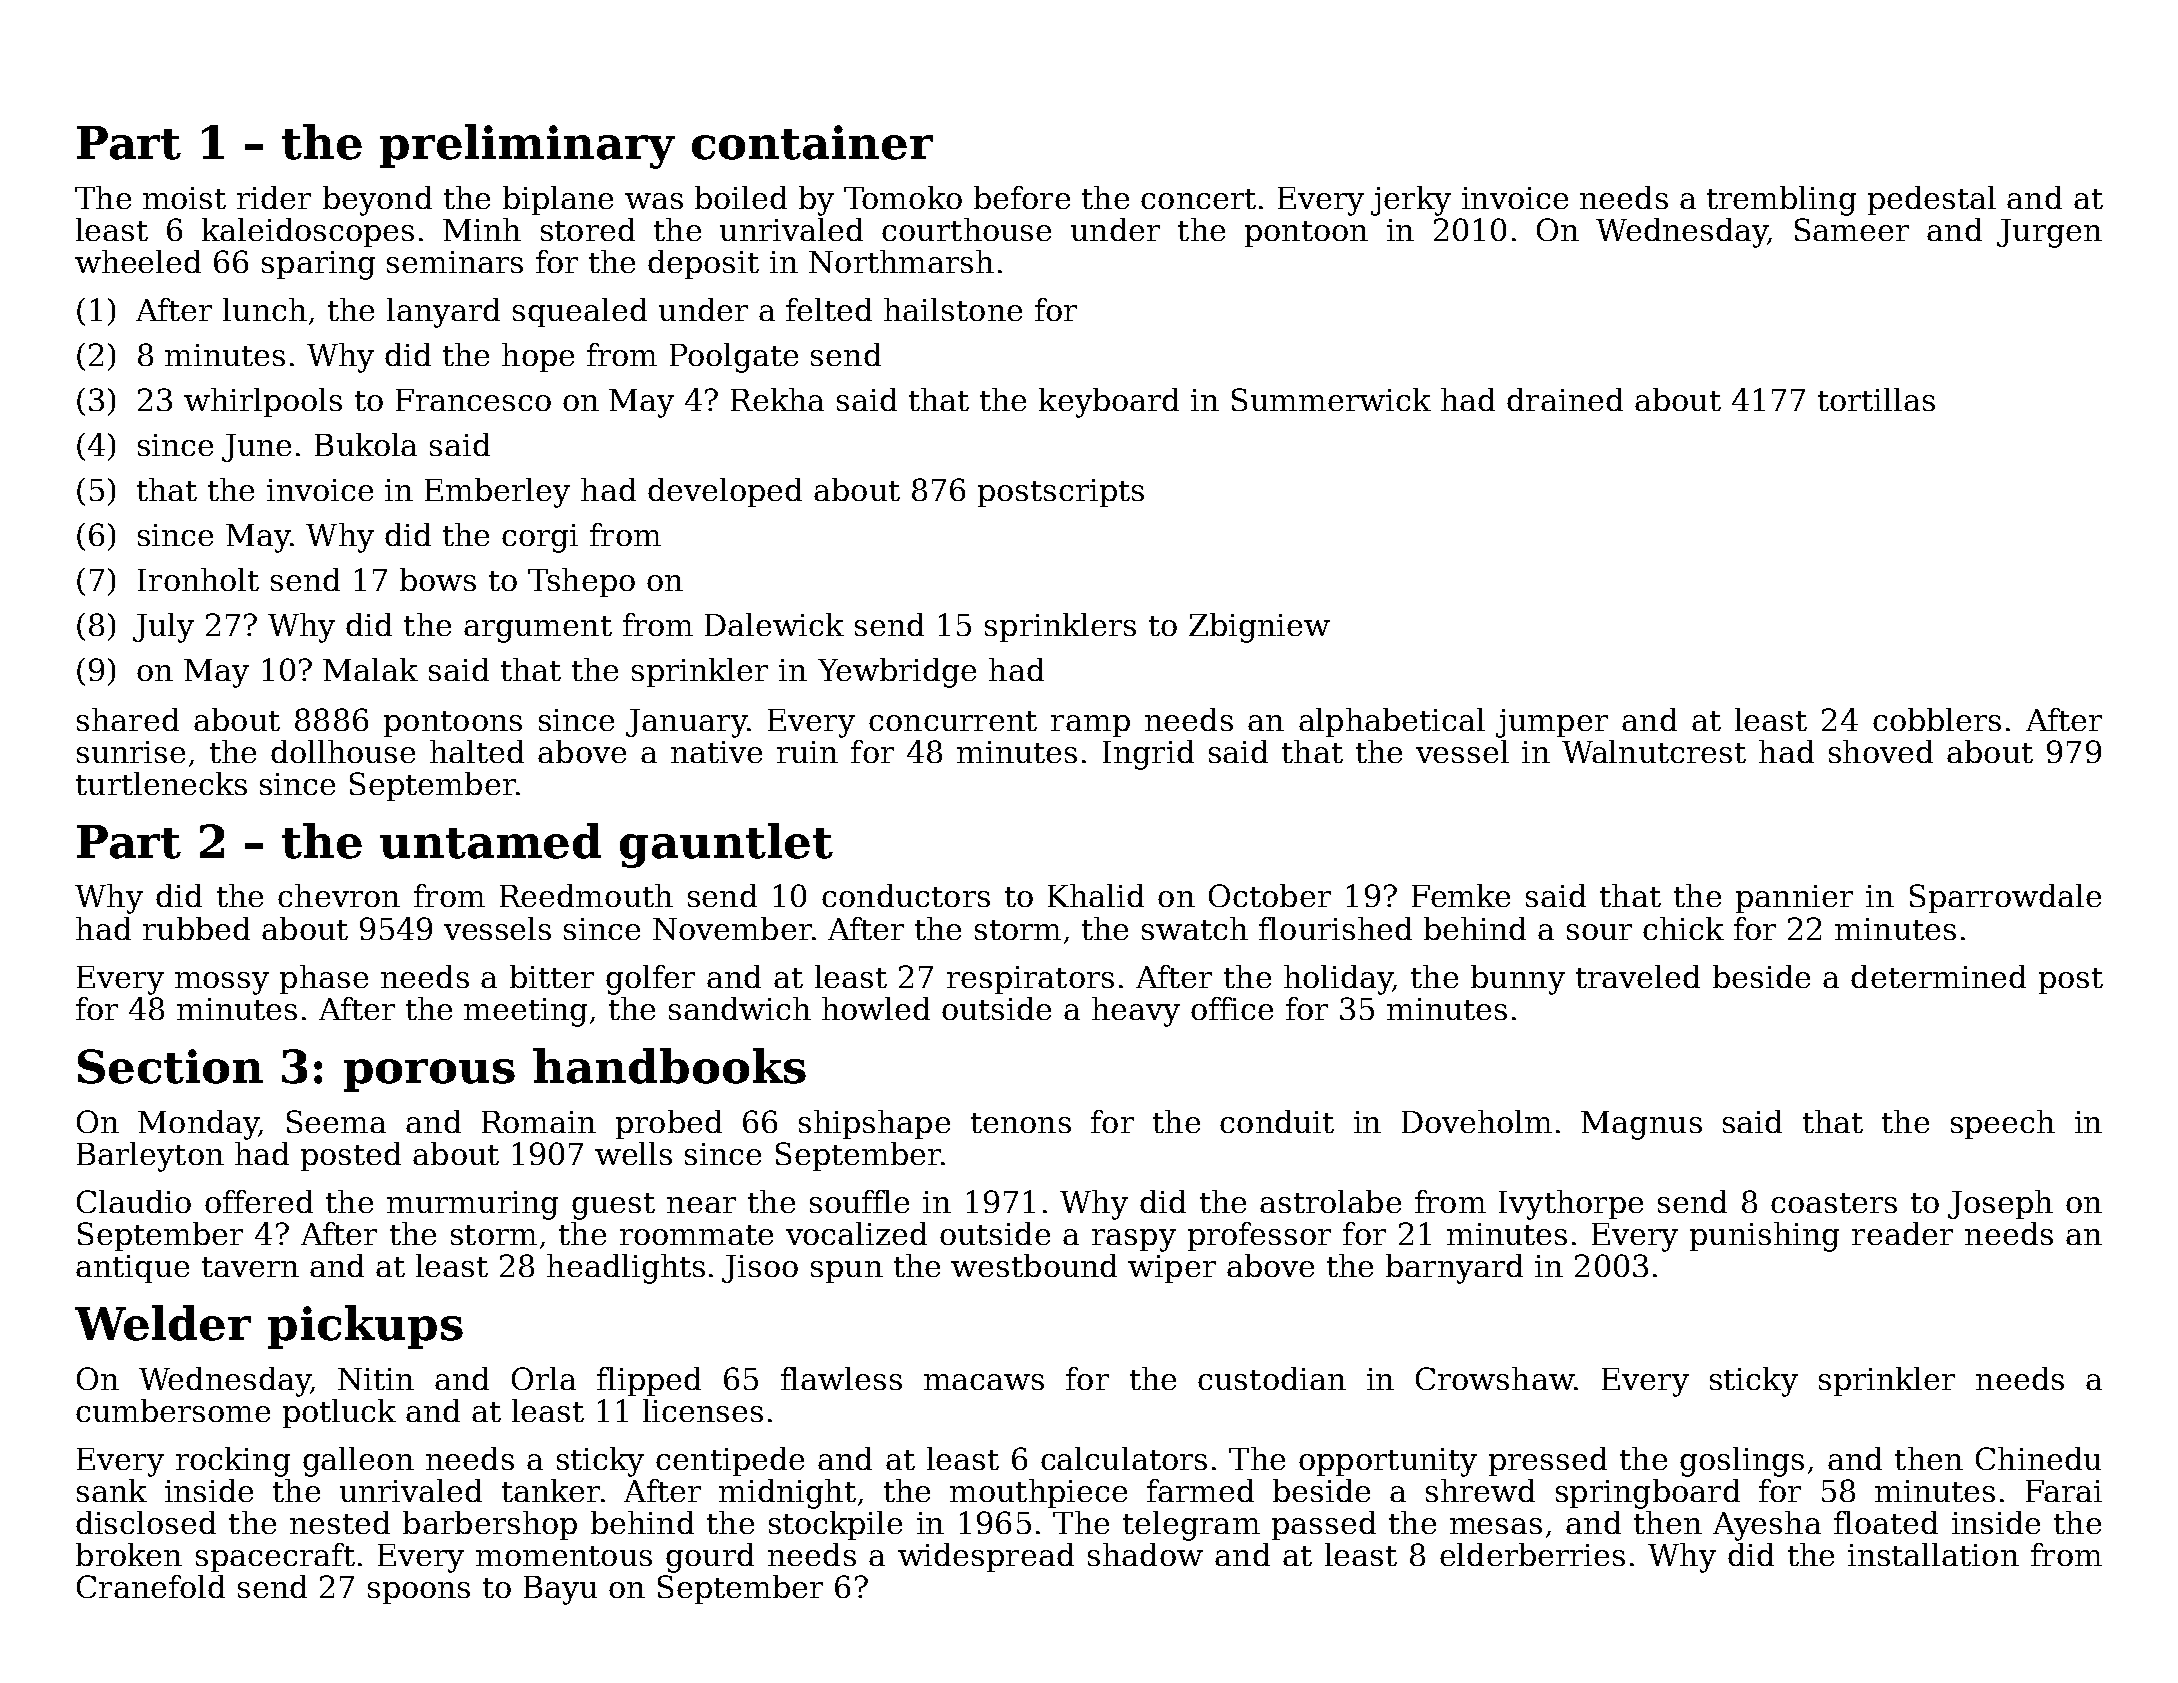 This screenshot has height=1683, width=2178. Describe the element at coordinates (1338, 980) in the screenshot. I see `holiday` at that location.
